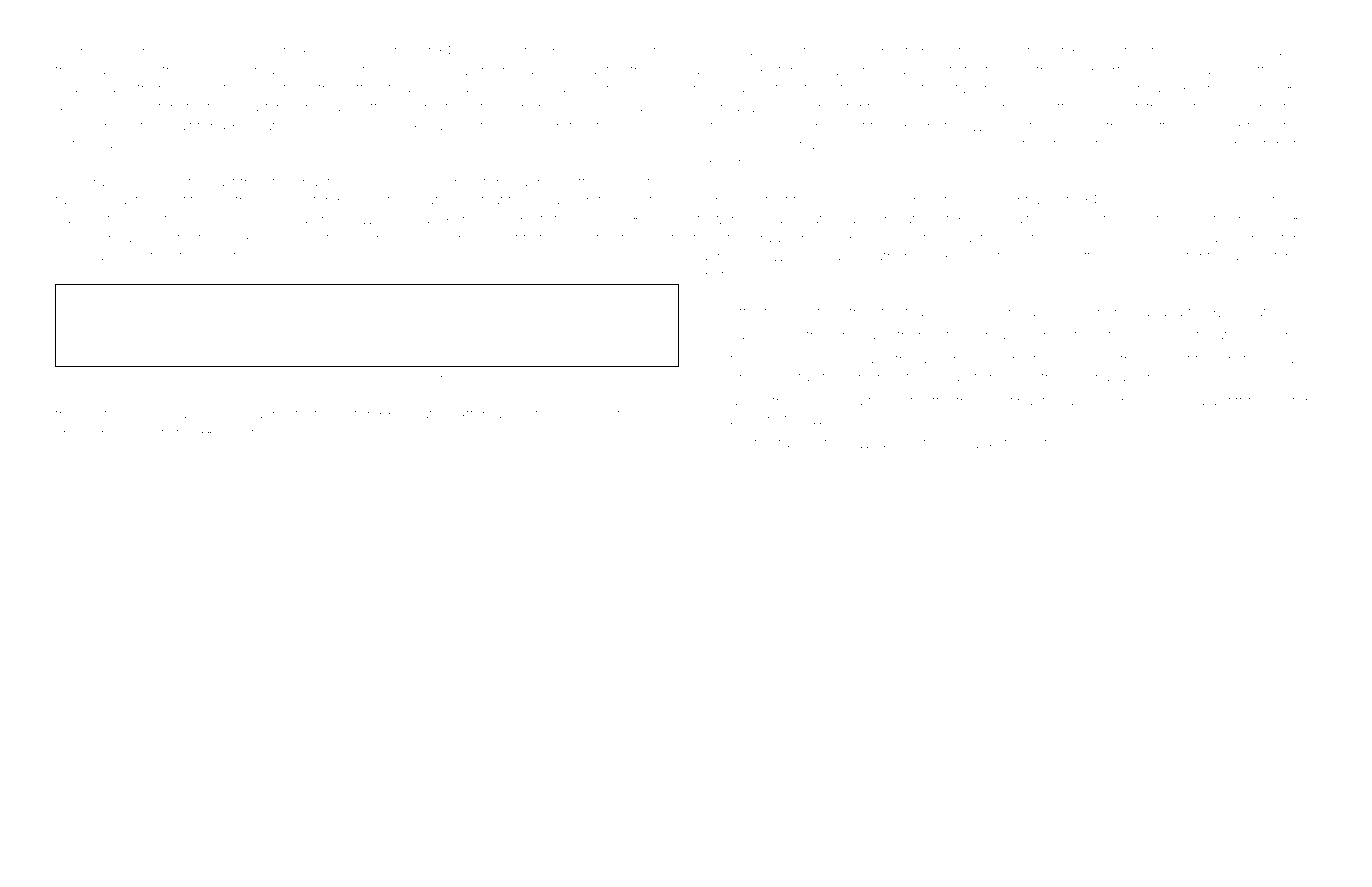 The width and height of the screenshot is (1372, 887). Describe the element at coordinates (728, 276) in the screenshot. I see `Pinethorpe` at that location.
